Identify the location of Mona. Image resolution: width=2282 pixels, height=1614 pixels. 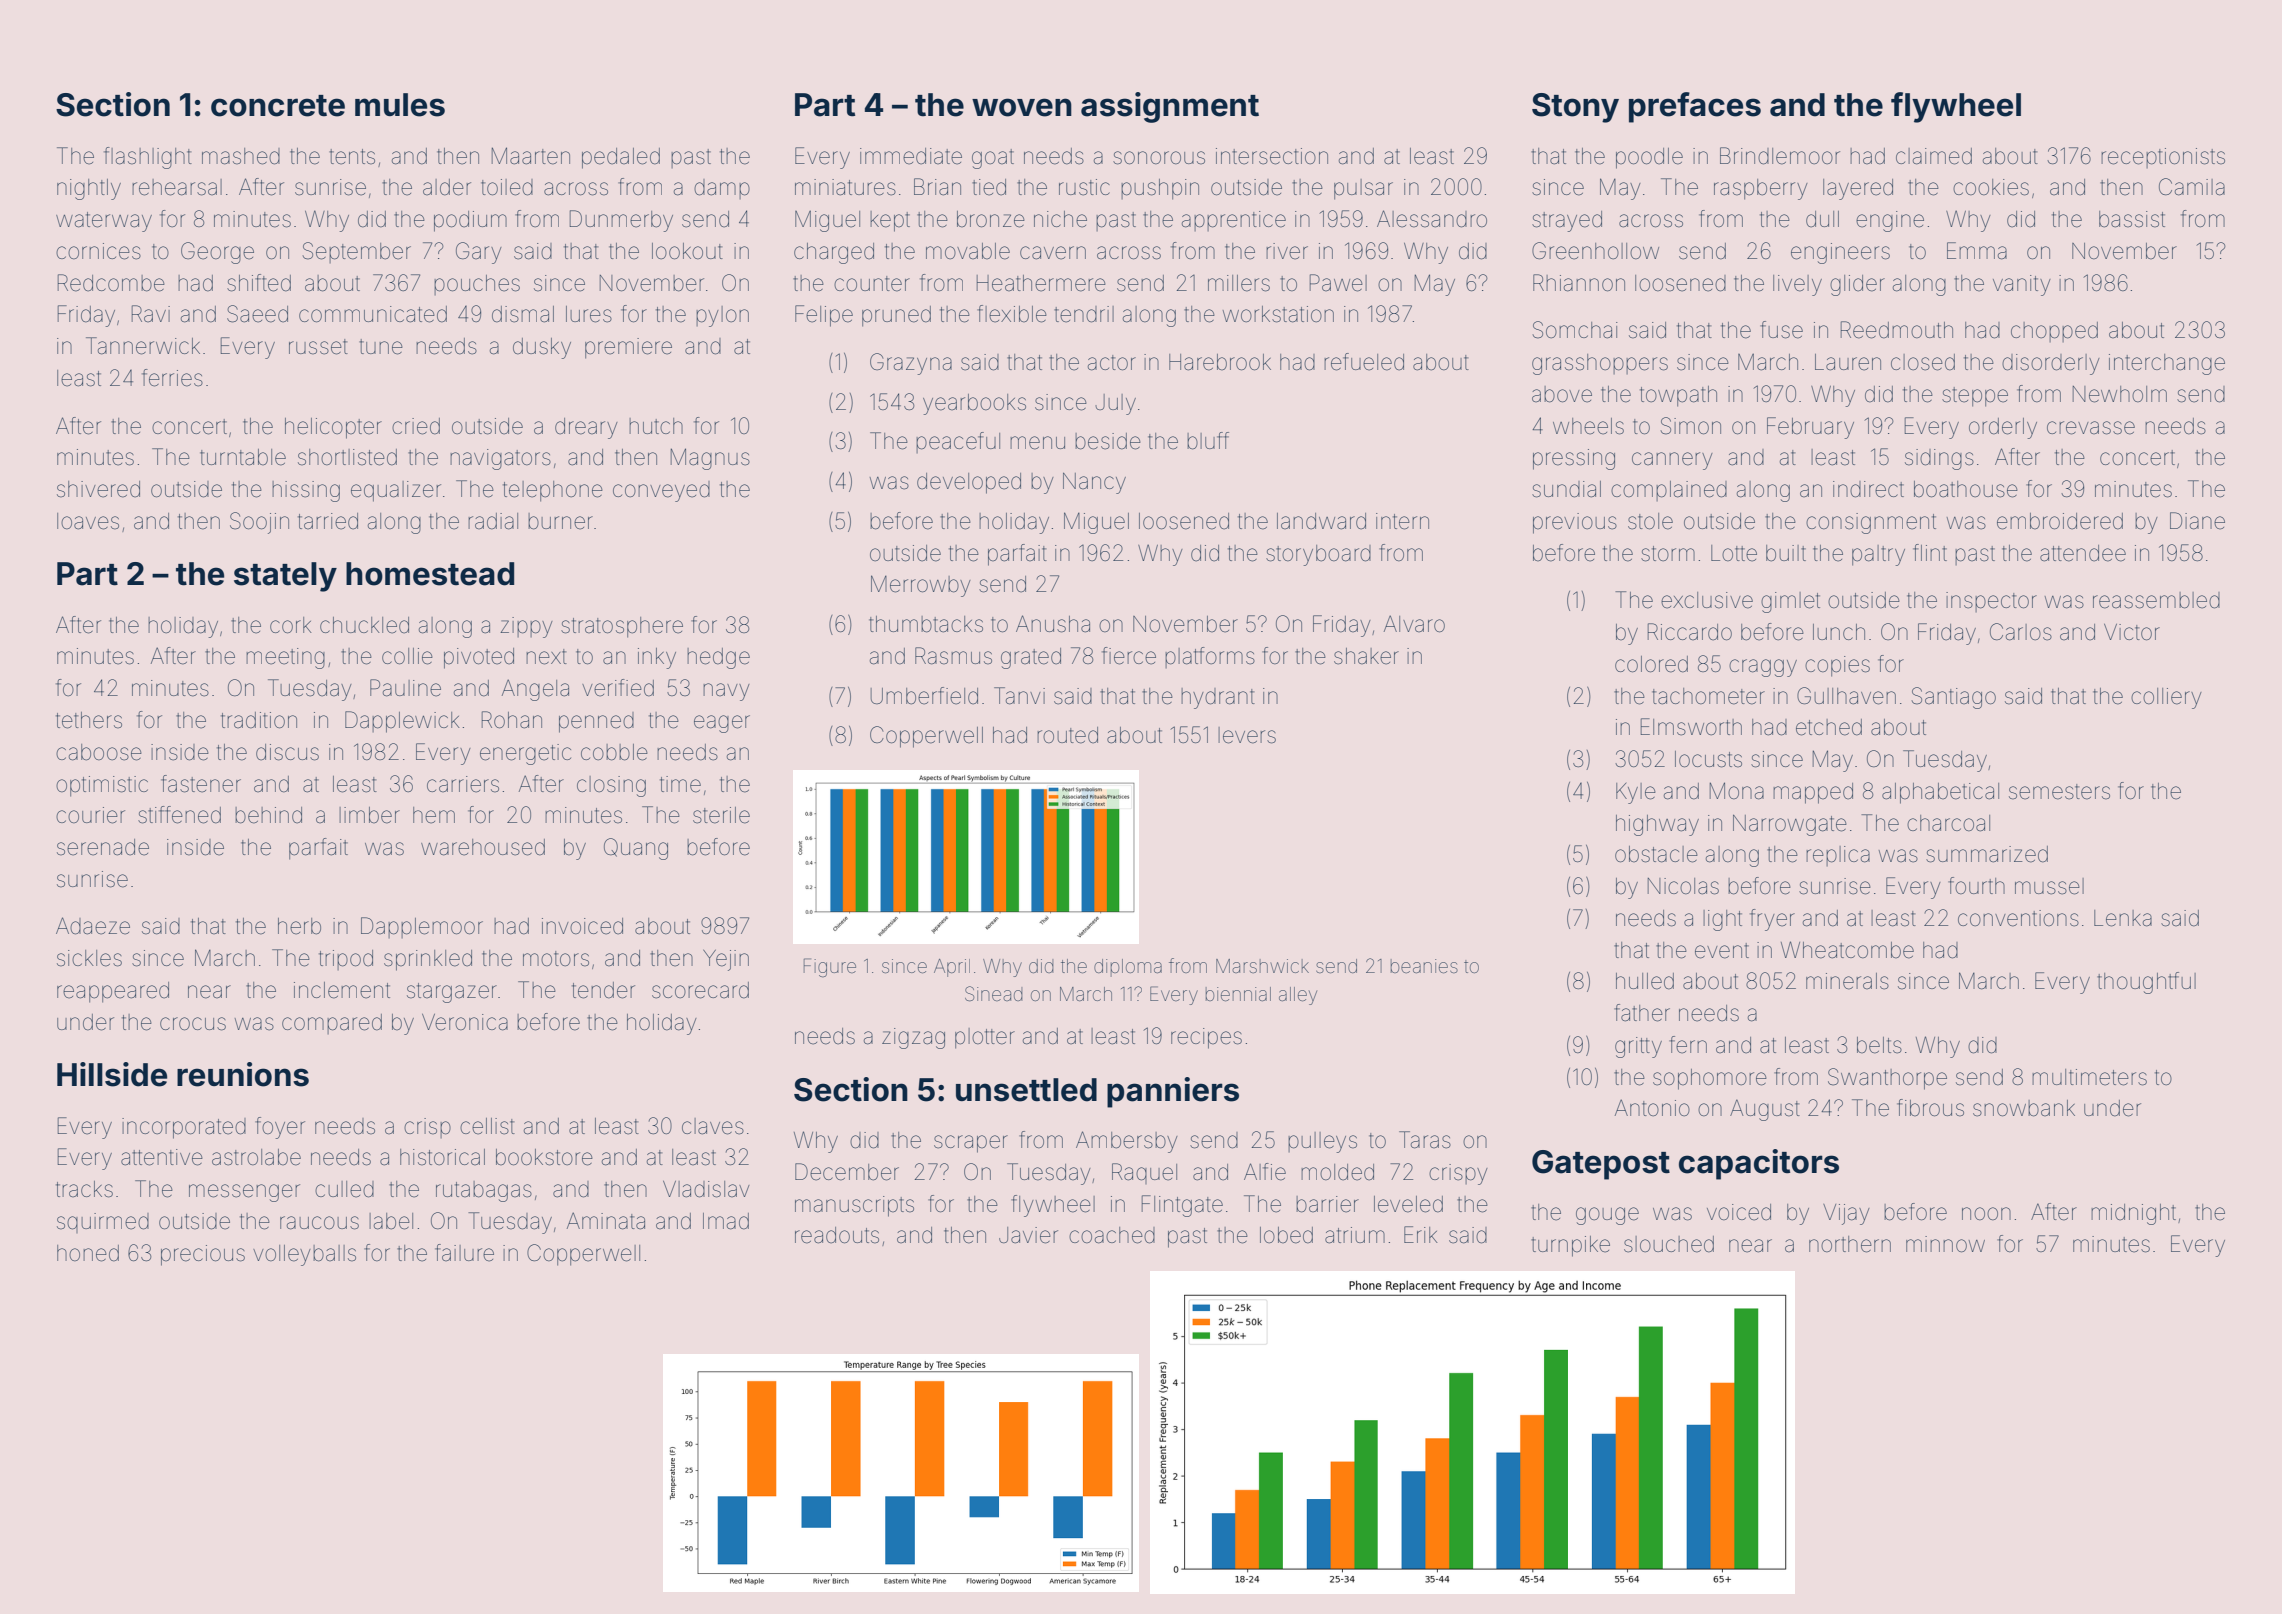
(1737, 791).
